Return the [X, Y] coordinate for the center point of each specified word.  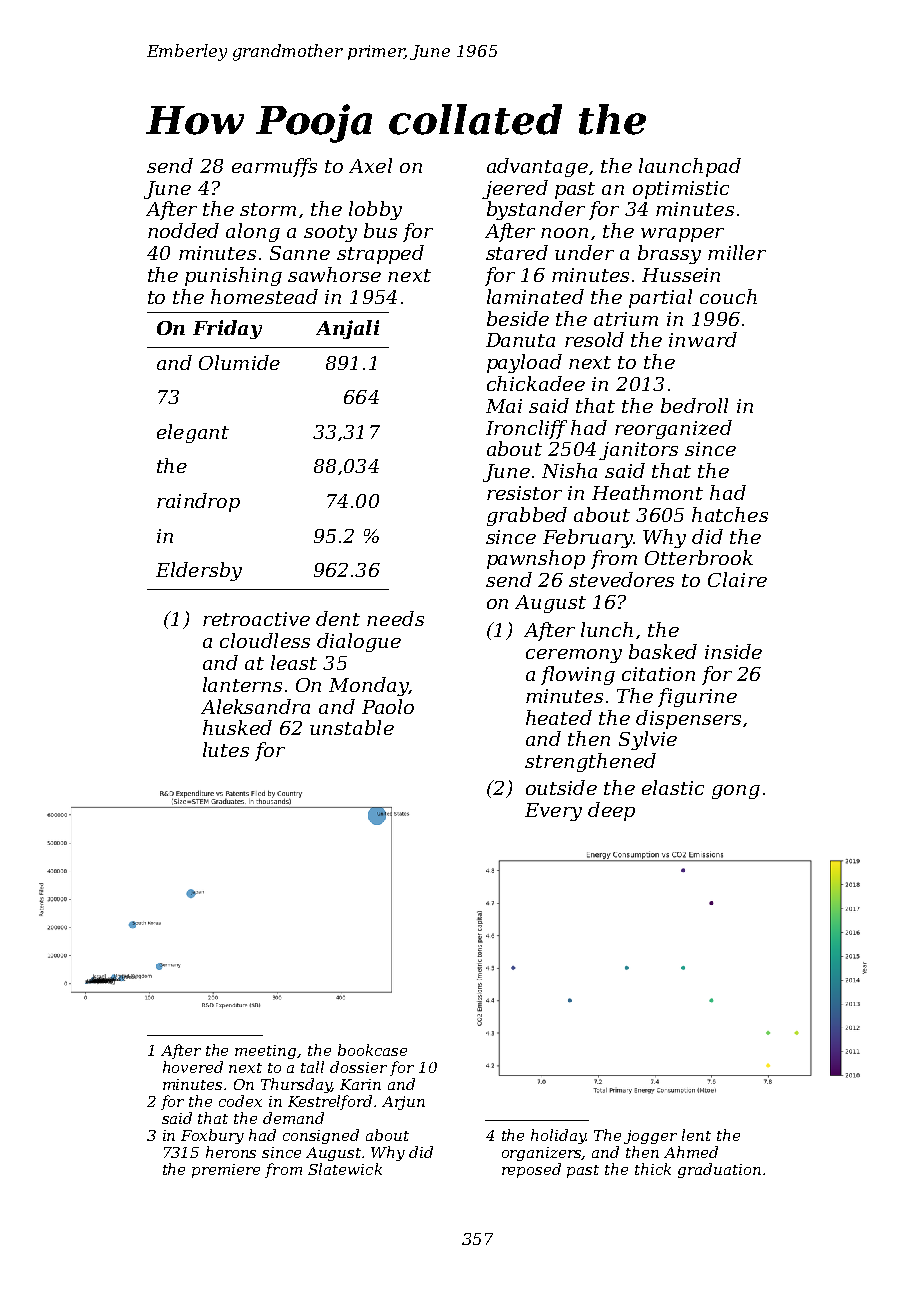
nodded [183, 230]
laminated [535, 296]
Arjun [403, 1103]
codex [240, 1101]
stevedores [621, 579]
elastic [673, 787]
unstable [352, 727]
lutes [226, 749]
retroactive [256, 619]
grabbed [527, 516]
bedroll [694, 405]
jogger [650, 1137]
